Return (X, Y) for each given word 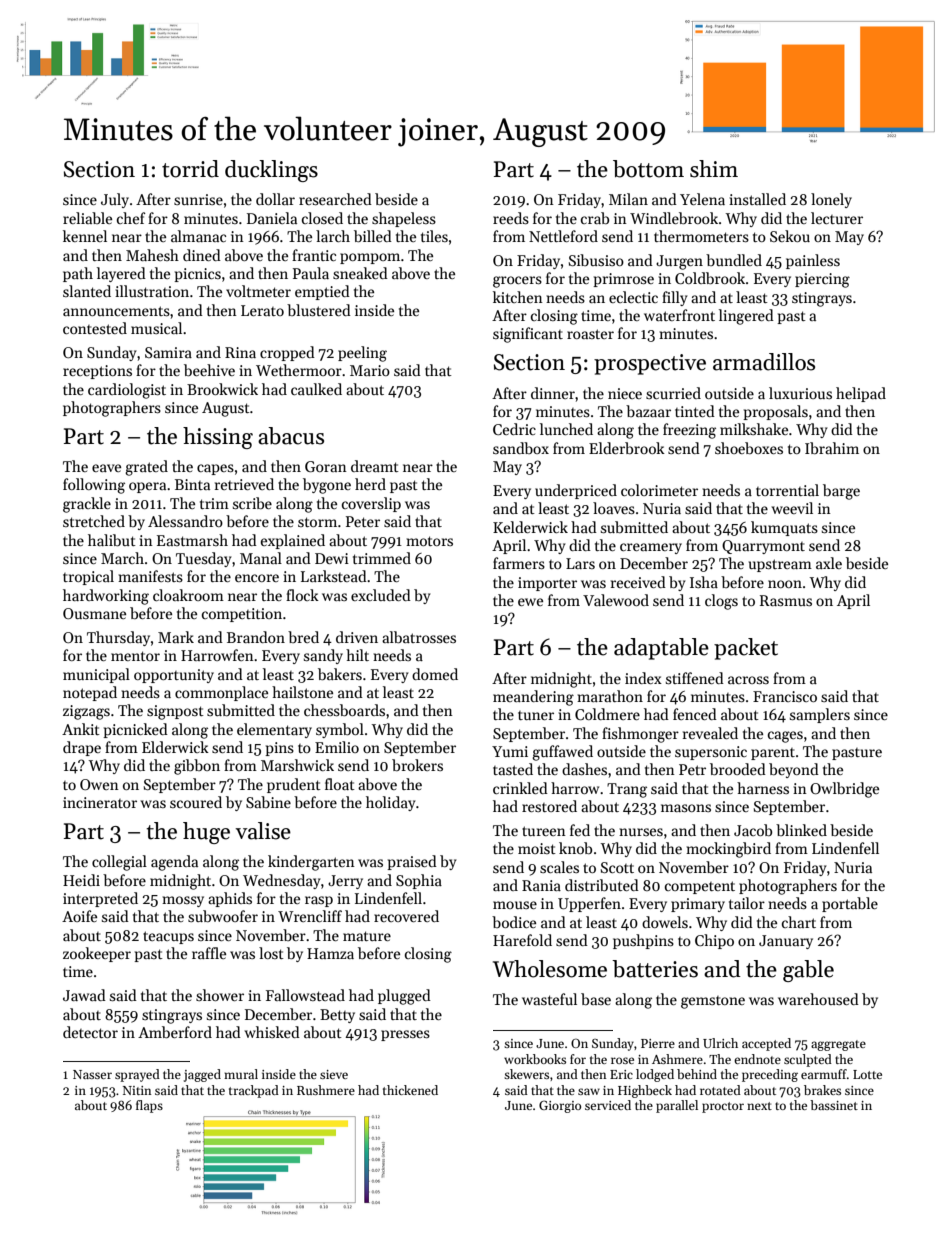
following (94, 486)
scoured (196, 802)
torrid (190, 169)
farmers (519, 563)
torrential (787, 490)
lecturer (837, 218)
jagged (202, 1075)
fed (580, 830)
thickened (410, 1090)
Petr (692, 769)
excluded (381, 595)
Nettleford (563, 236)
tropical (88, 577)
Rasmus (786, 600)
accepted (766, 1044)
